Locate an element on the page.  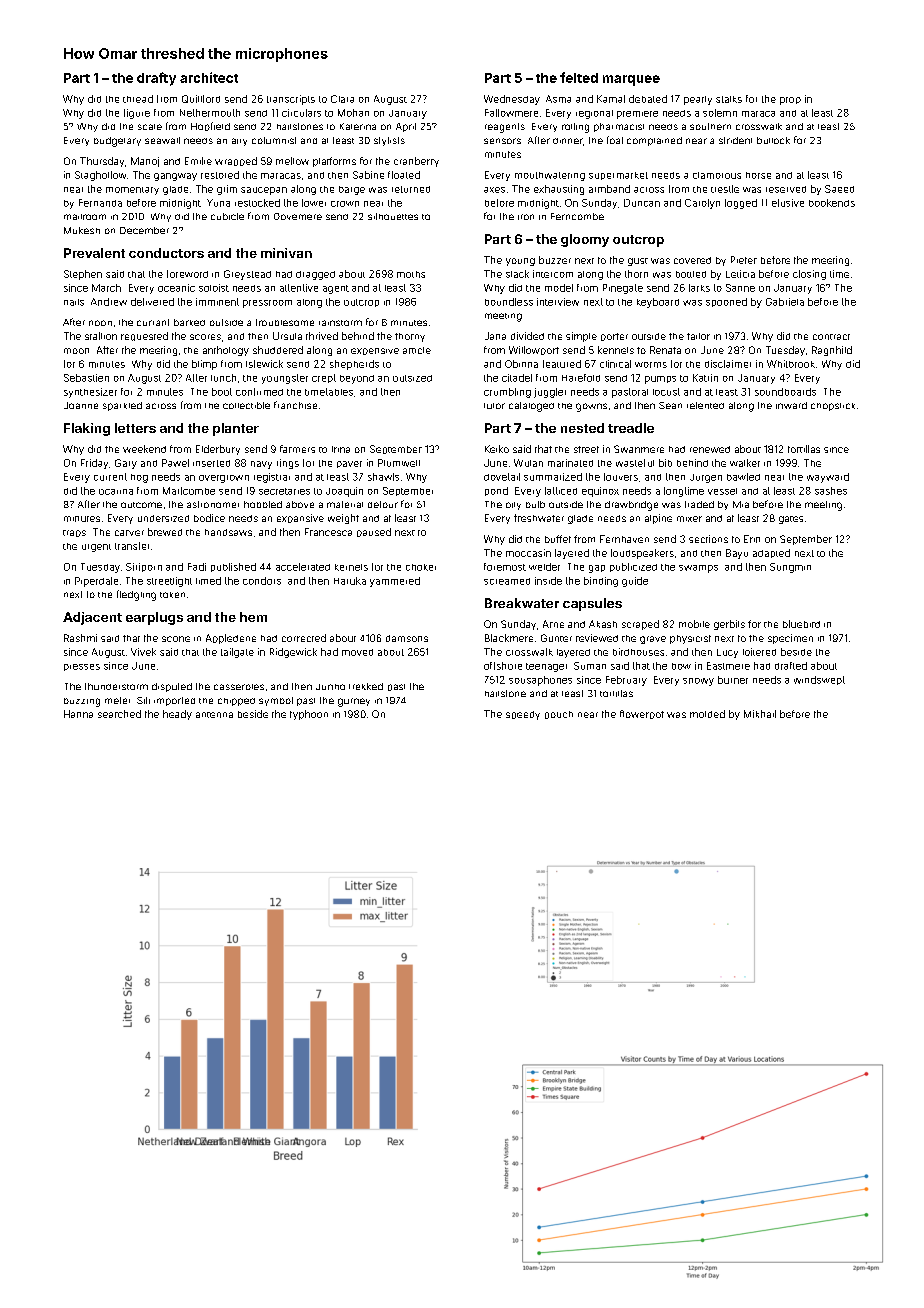
Vivek is located at coordinates (143, 652).
